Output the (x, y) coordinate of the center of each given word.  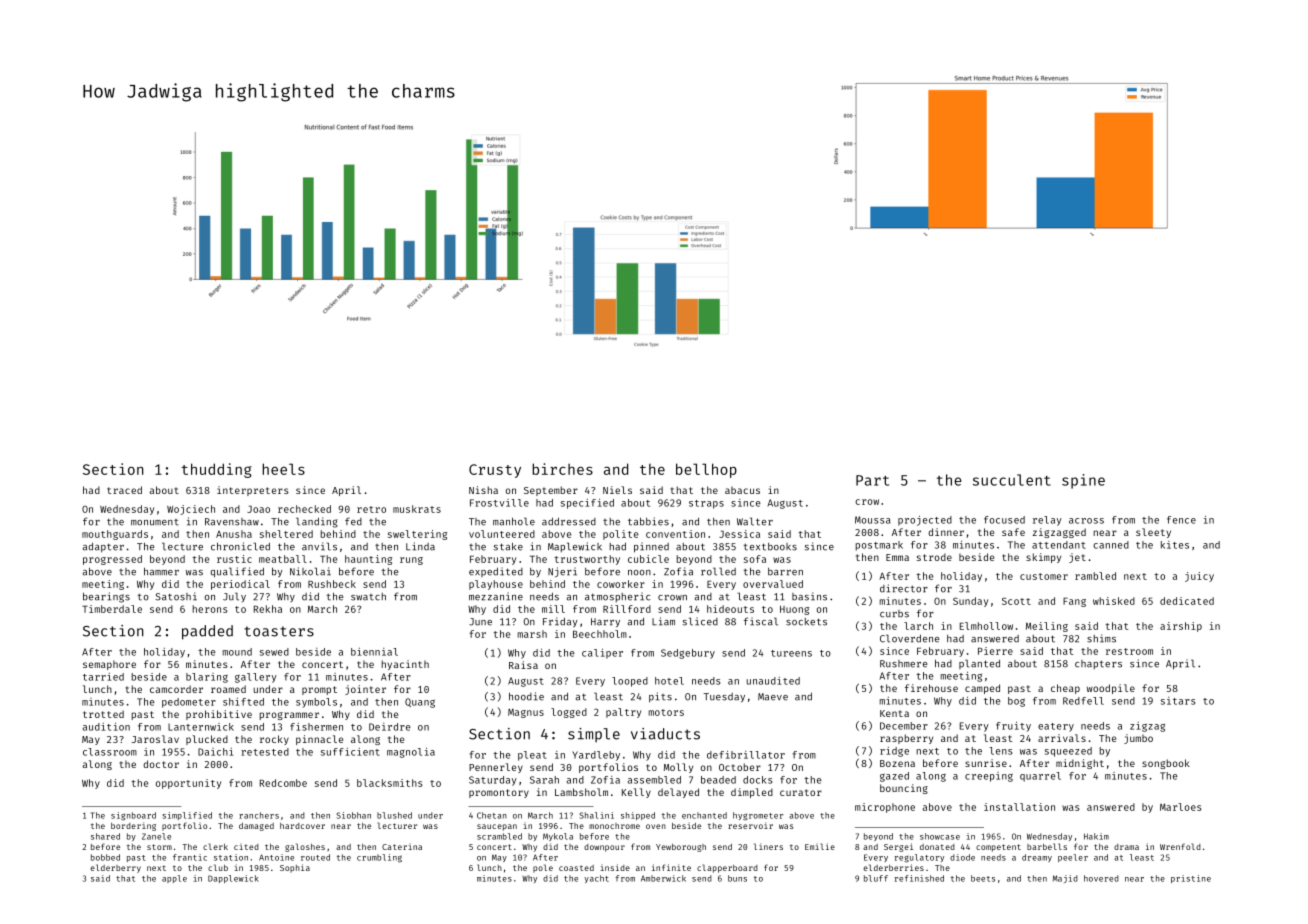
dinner (946, 532)
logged (569, 713)
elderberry (115, 868)
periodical (240, 585)
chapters (1098, 664)
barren (785, 572)
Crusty (495, 471)
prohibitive (219, 715)
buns (737, 878)
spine (1083, 481)
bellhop (706, 470)
